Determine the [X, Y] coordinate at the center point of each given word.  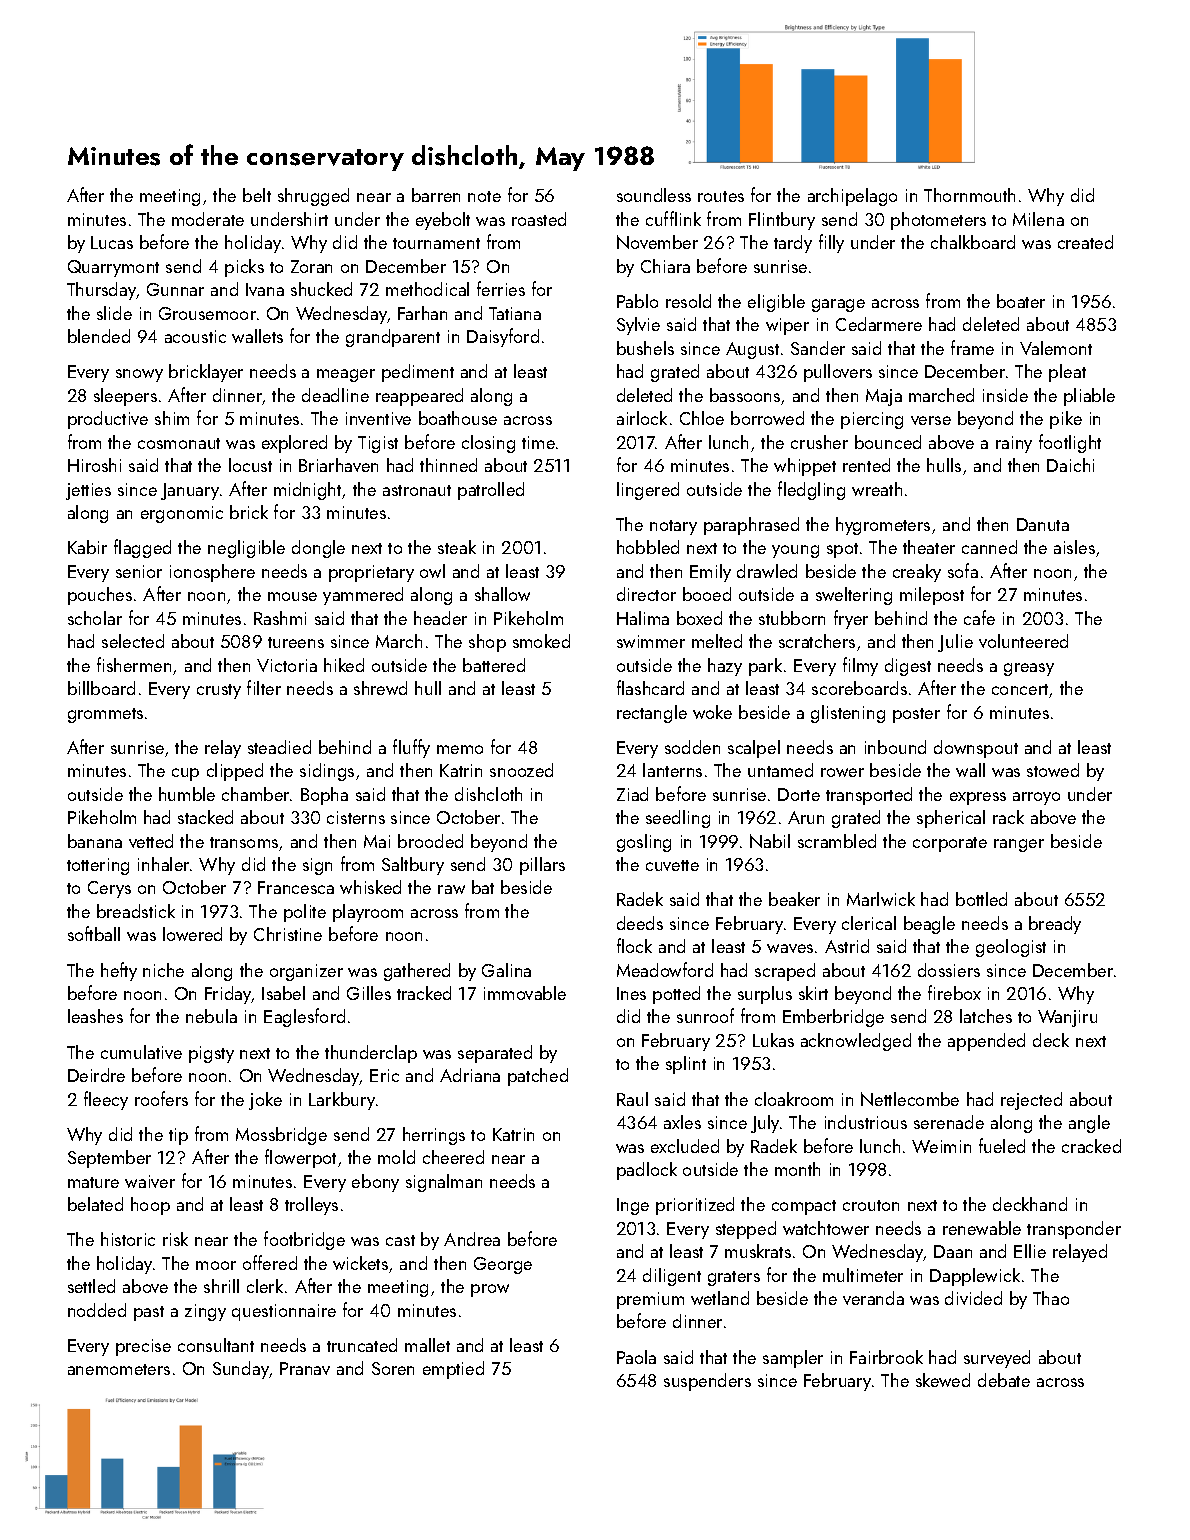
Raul [632, 1099]
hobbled [648, 547]
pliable [1089, 397]
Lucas [112, 242]
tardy [793, 244]
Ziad [632, 794]
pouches [100, 596]
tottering [98, 866]
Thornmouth [969, 195]
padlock [647, 1171]
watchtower [826, 1228]
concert [1020, 689]
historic [128, 1239]
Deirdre [96, 1075]
